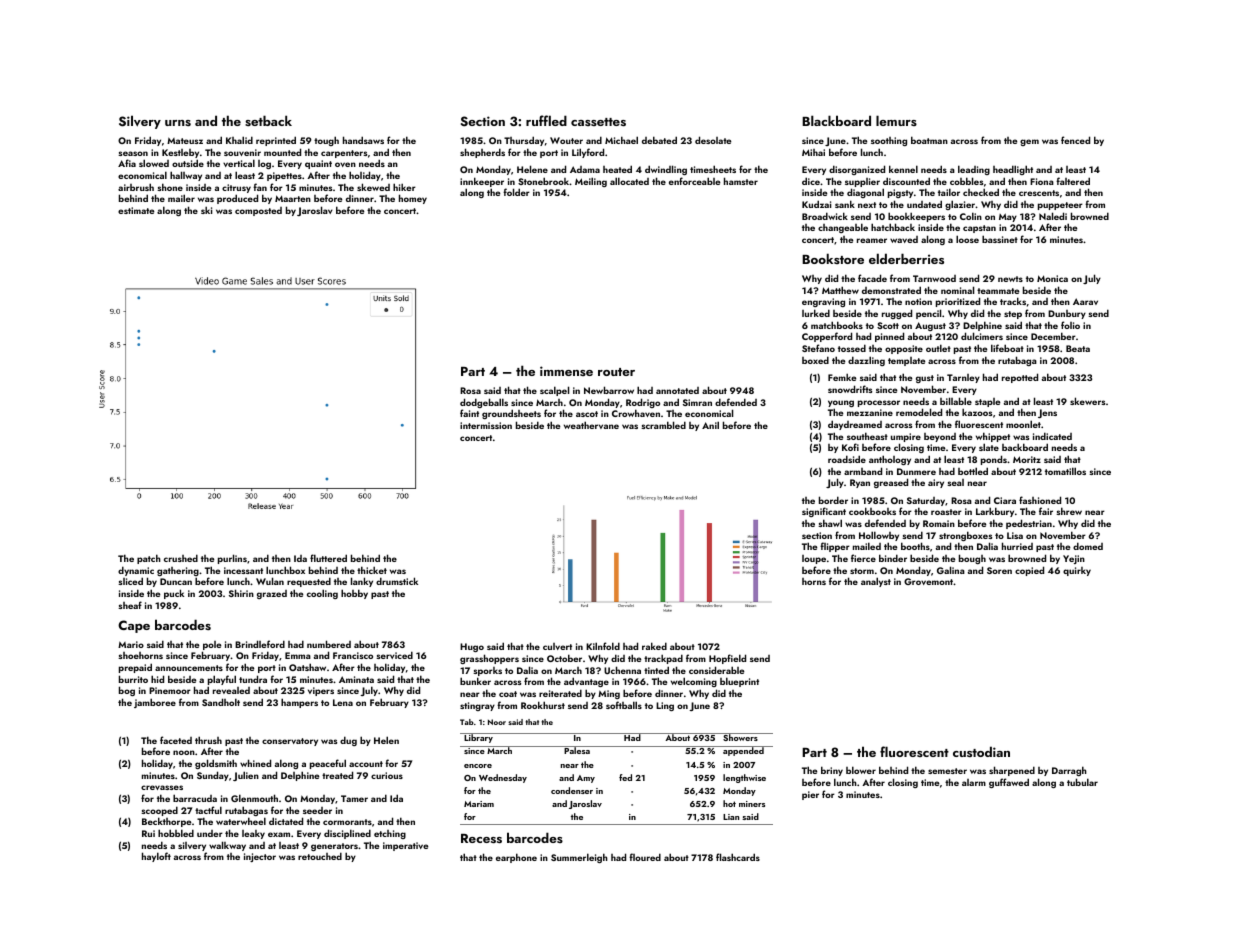 This image has height=952, width=1233. Describe the element at coordinates (511, 414) in the image. I see `groundsheets` at that location.
